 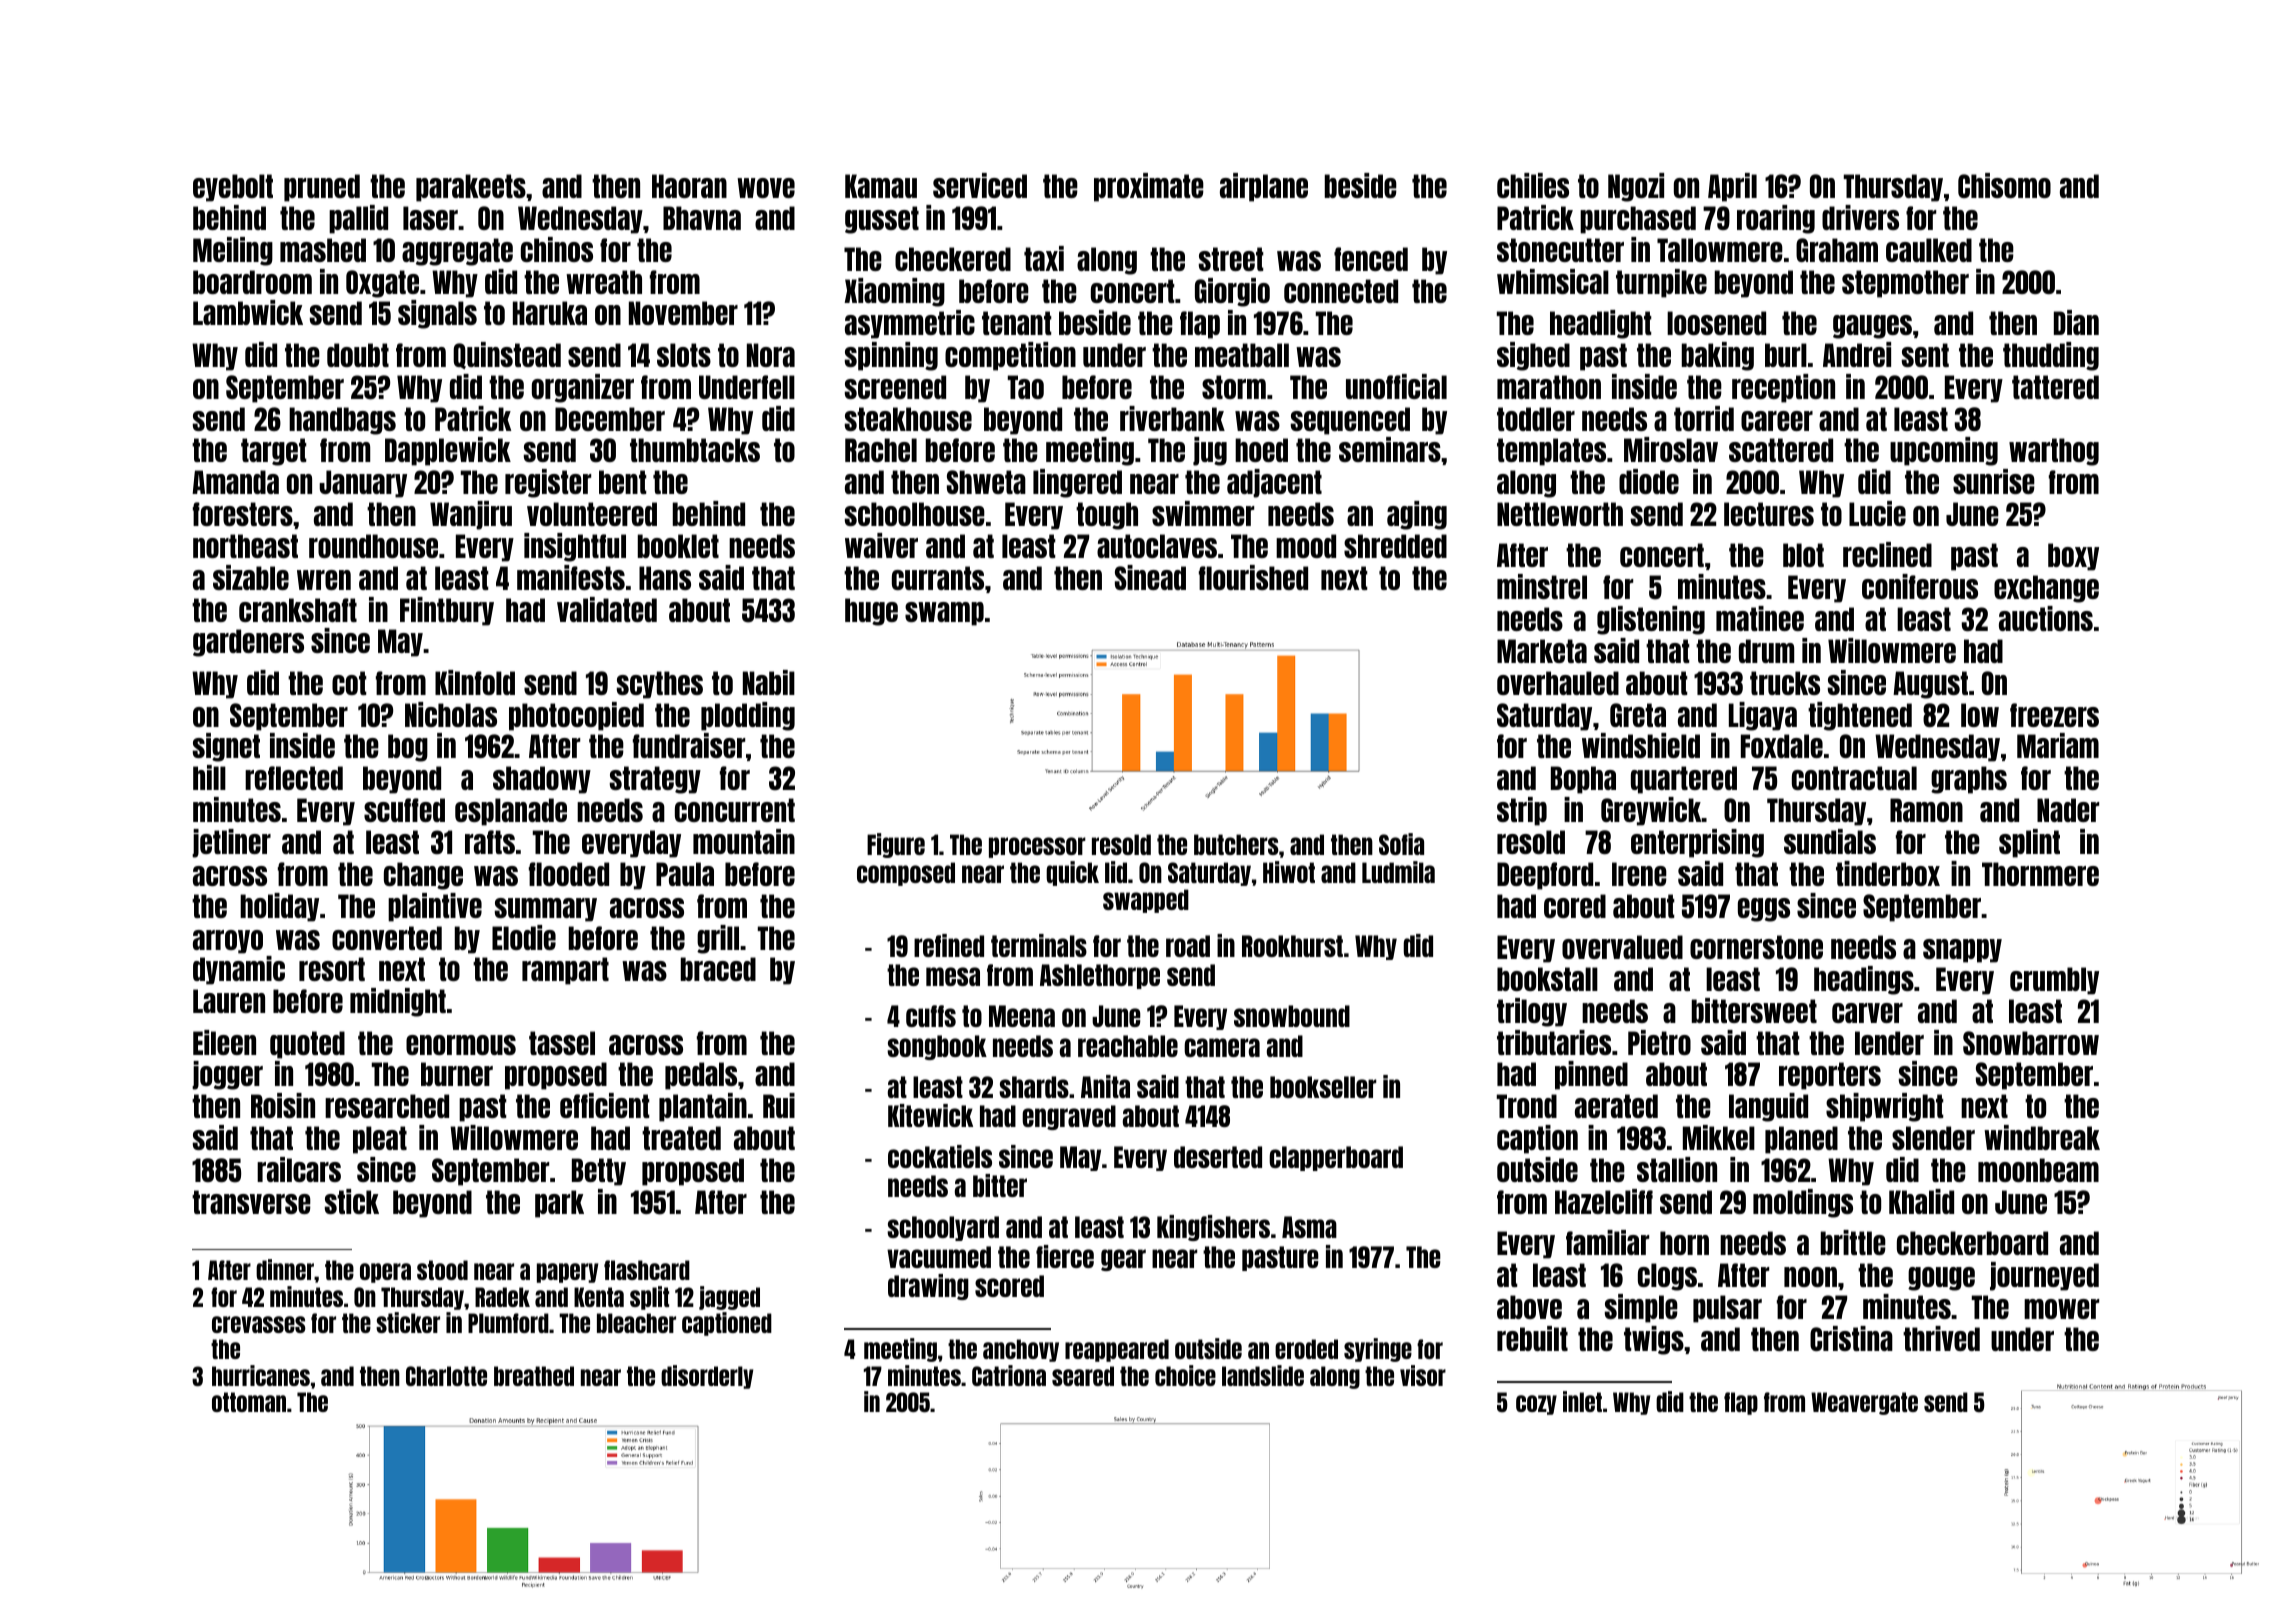 What do you see at coordinates (701, 1076) in the screenshot?
I see `pedals` at bounding box center [701, 1076].
